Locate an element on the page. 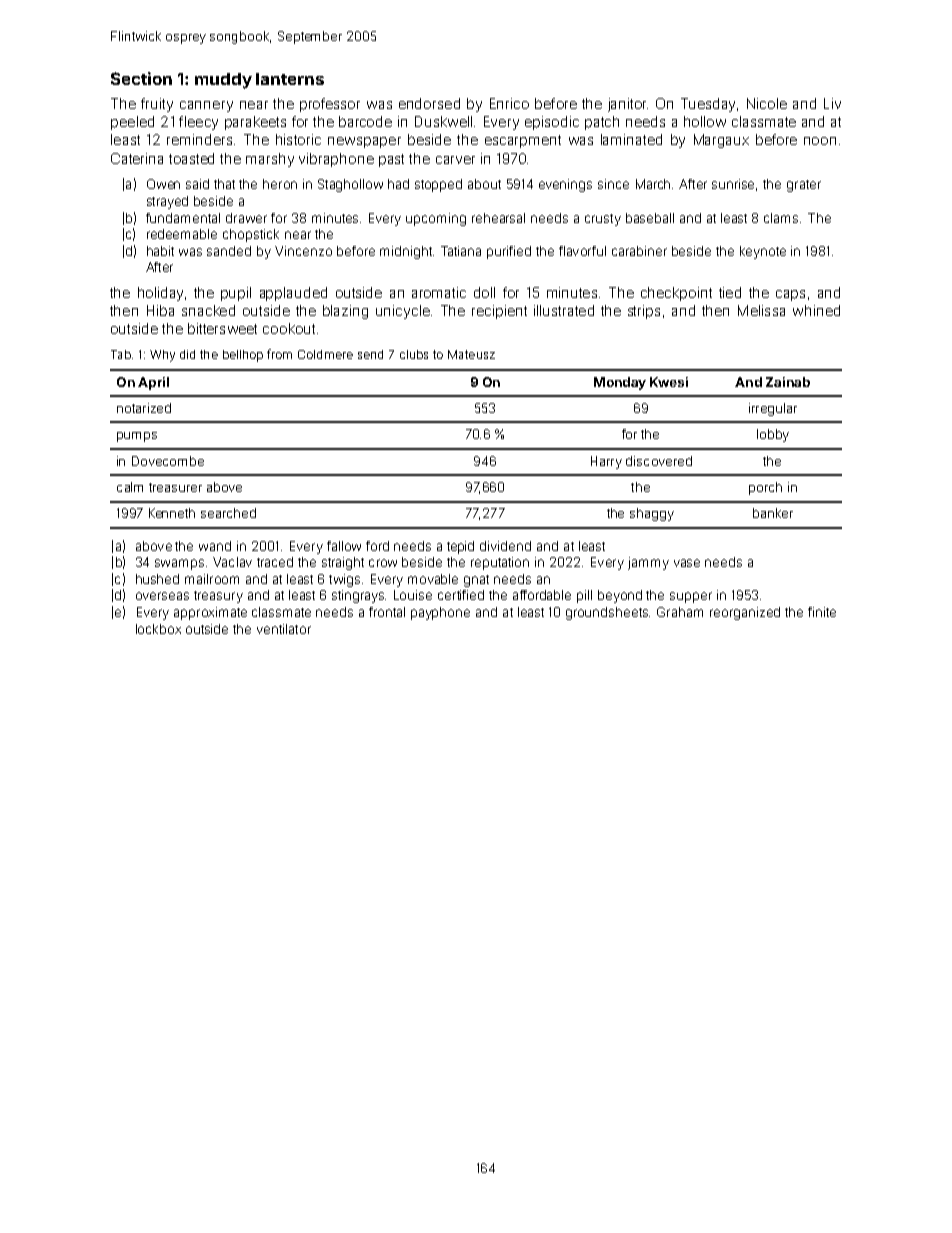 The image size is (952, 1233). evenings is located at coordinates (565, 185).
